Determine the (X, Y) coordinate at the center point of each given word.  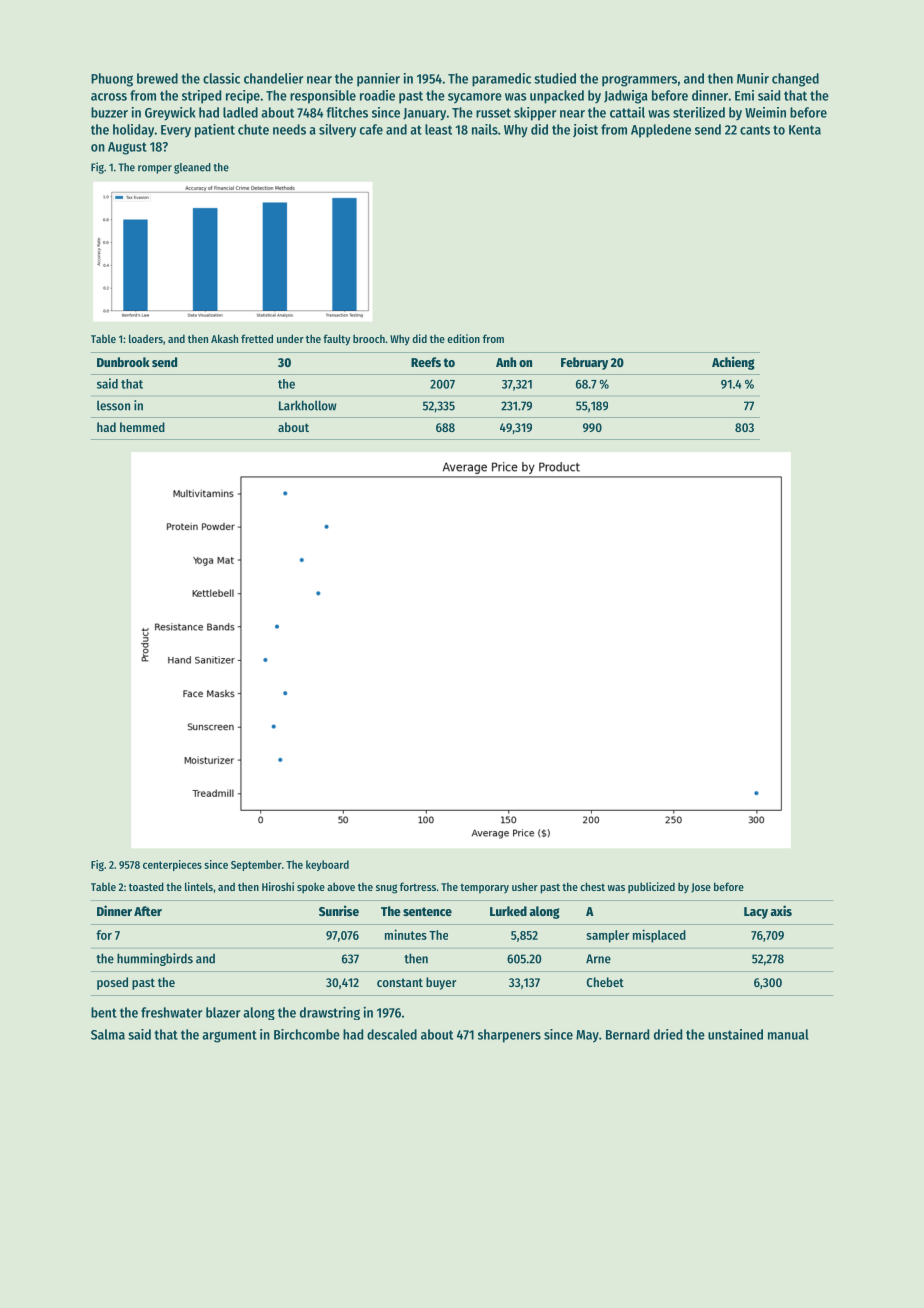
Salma (108, 1034)
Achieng (733, 363)
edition (463, 338)
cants (755, 130)
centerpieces (172, 865)
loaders (146, 338)
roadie (377, 95)
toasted (146, 886)
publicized (651, 888)
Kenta (805, 130)
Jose (701, 888)
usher (525, 886)
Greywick (170, 114)
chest (592, 886)
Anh (506, 362)
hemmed (142, 427)
